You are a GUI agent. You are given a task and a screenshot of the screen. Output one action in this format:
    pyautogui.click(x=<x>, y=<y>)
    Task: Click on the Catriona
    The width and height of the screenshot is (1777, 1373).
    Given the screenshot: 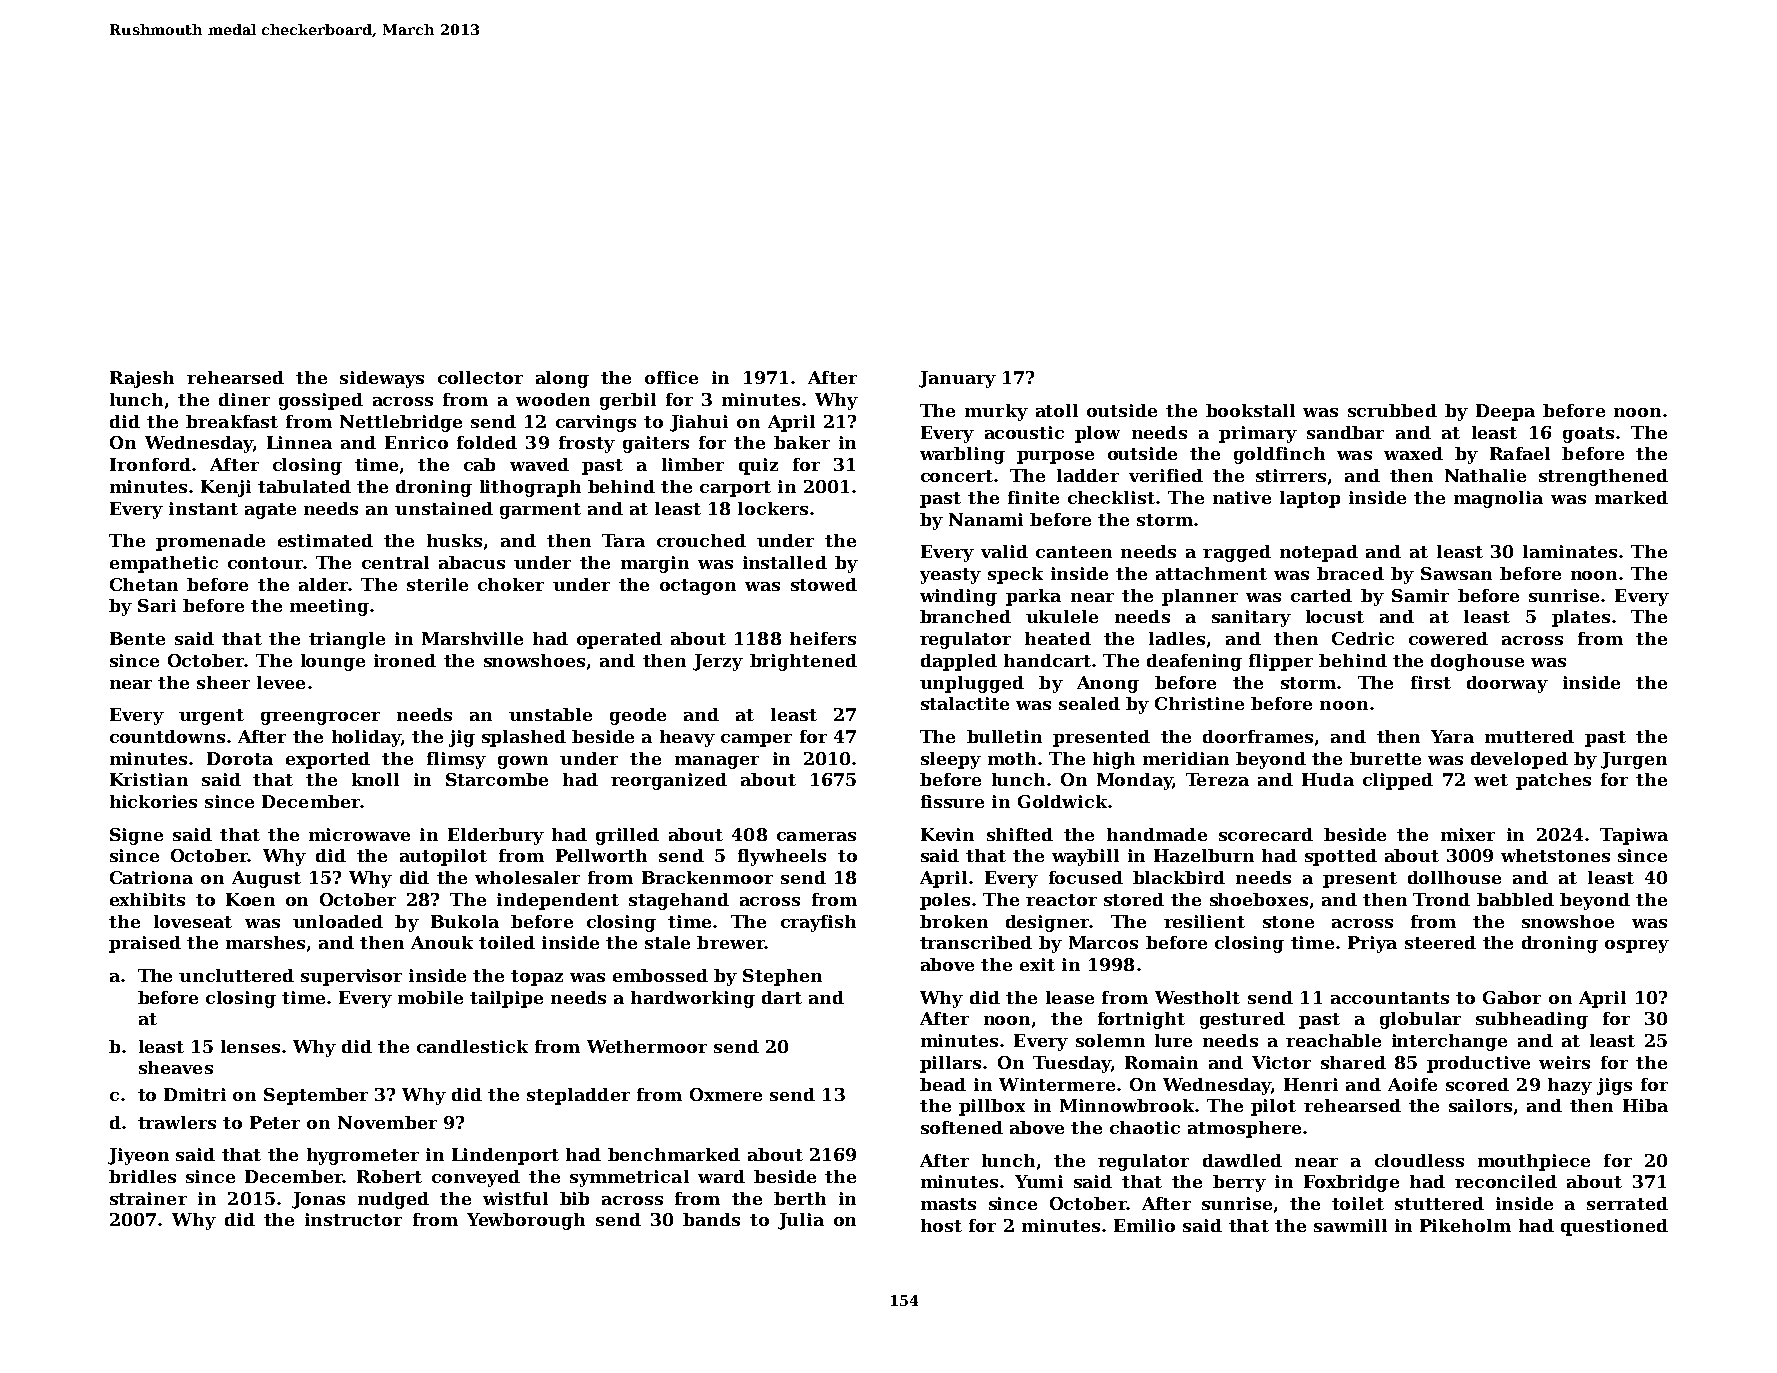 What is the action you would take?
    pyautogui.click(x=151, y=877)
